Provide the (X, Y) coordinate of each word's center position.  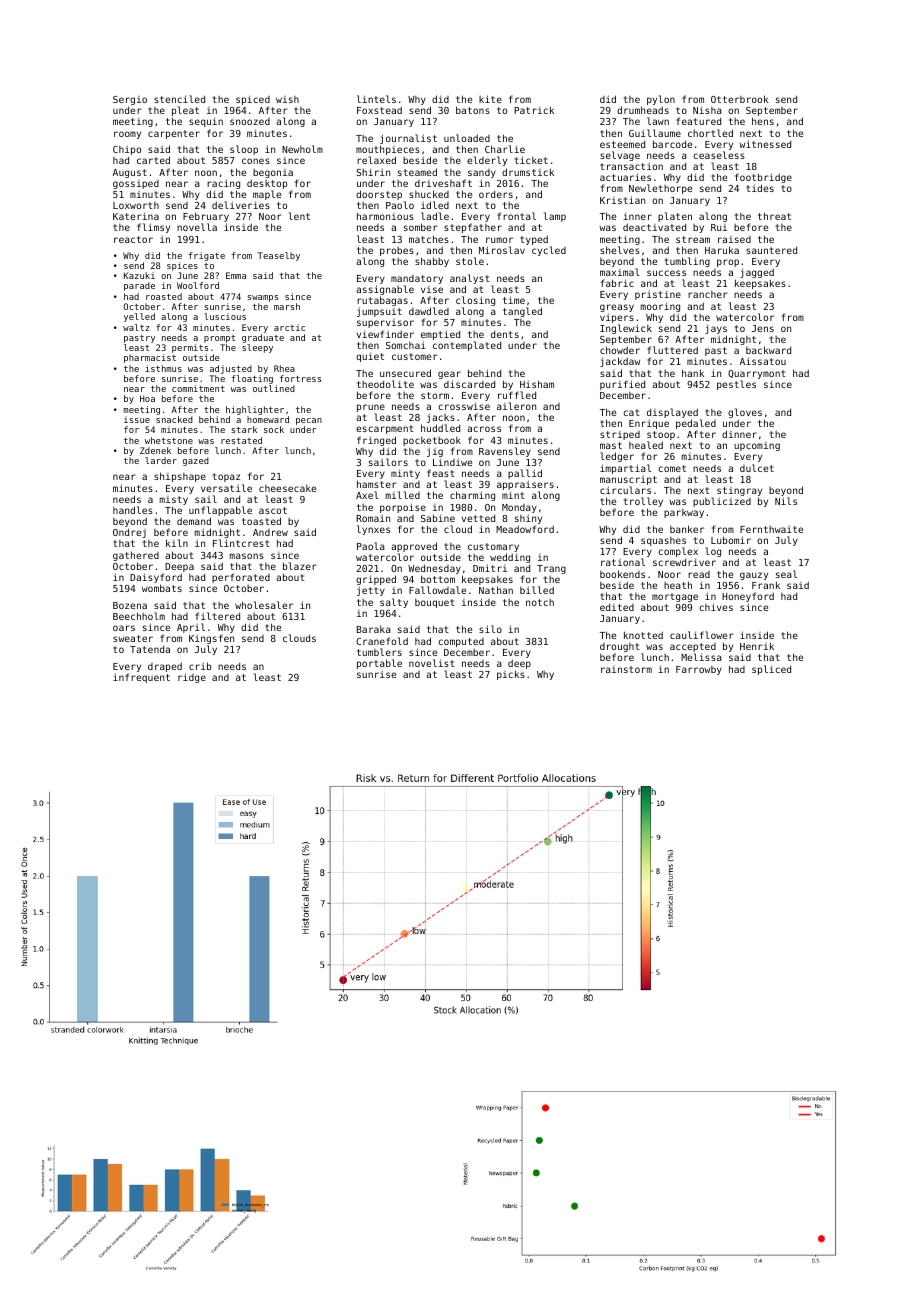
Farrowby (699, 670)
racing (223, 184)
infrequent (141, 678)
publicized (722, 502)
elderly (487, 161)
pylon (661, 100)
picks (511, 675)
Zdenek (155, 450)
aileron (516, 406)
